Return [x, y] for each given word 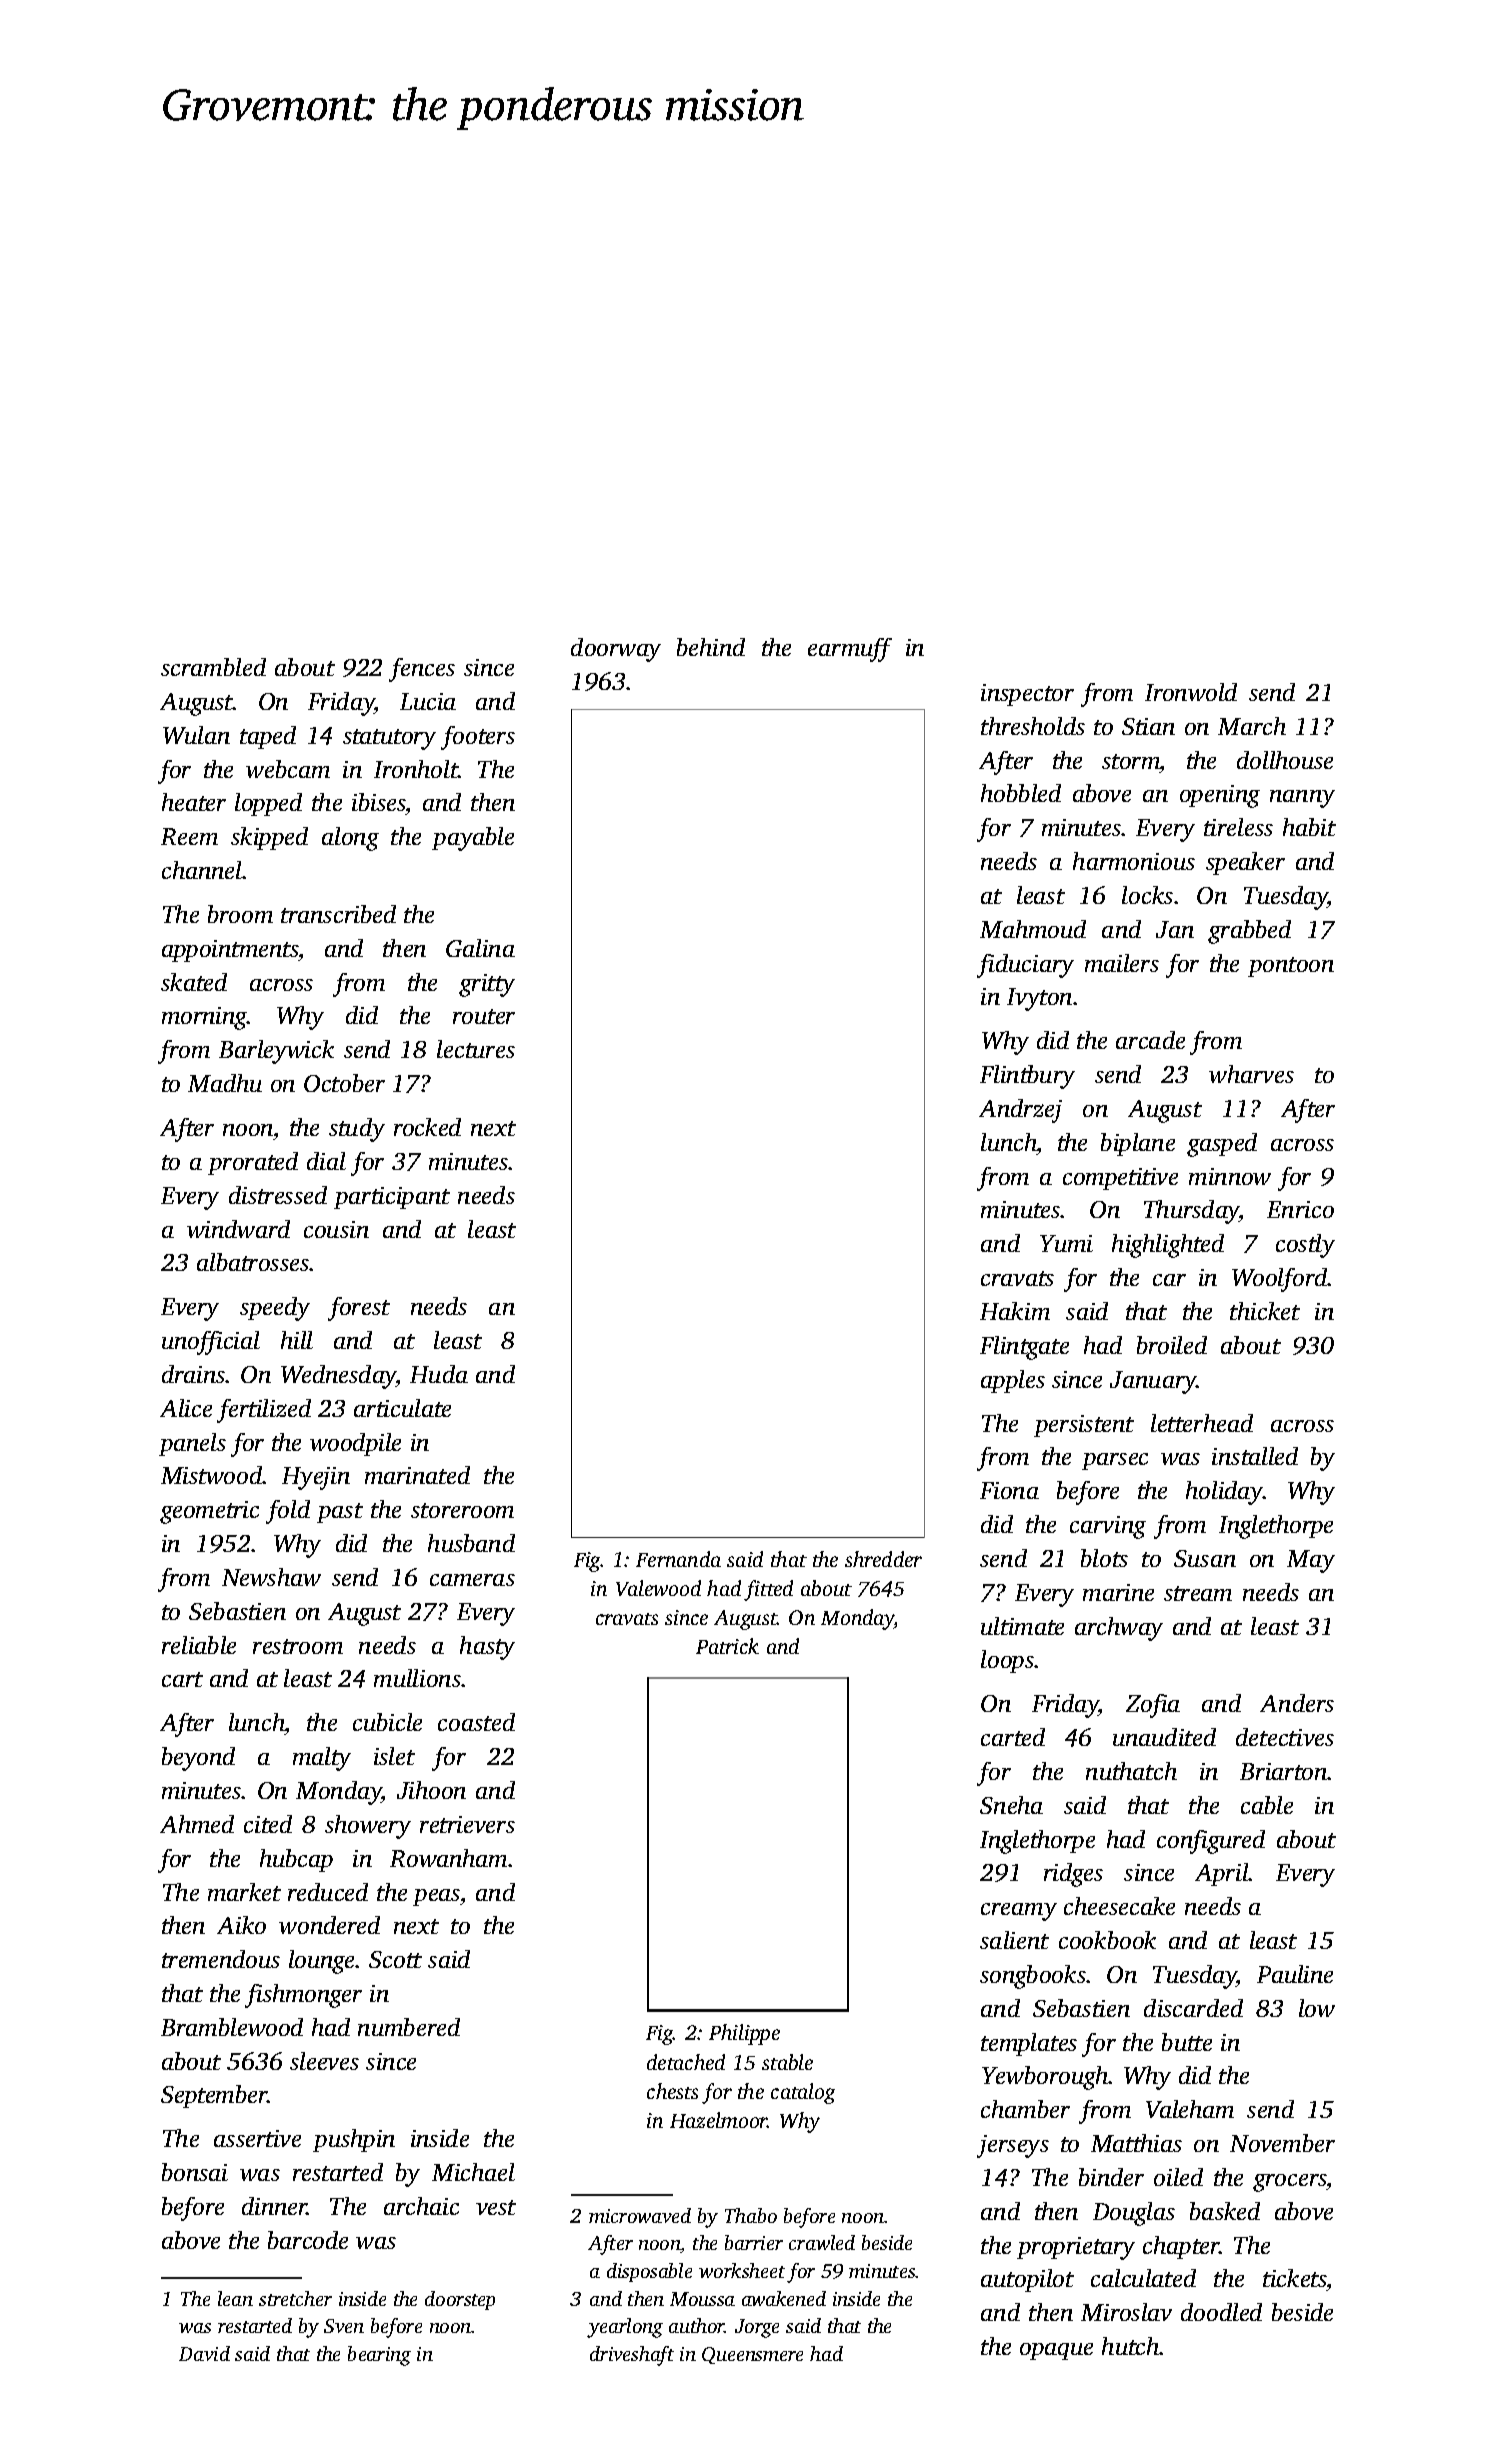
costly [1305, 1246]
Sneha [1011, 1805]
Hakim [1015, 1311]
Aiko [241, 1925]
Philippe [744, 2034]
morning [205, 1018]
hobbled [1021, 793]
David [204, 2353]
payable [473, 839]
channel [202, 870]
